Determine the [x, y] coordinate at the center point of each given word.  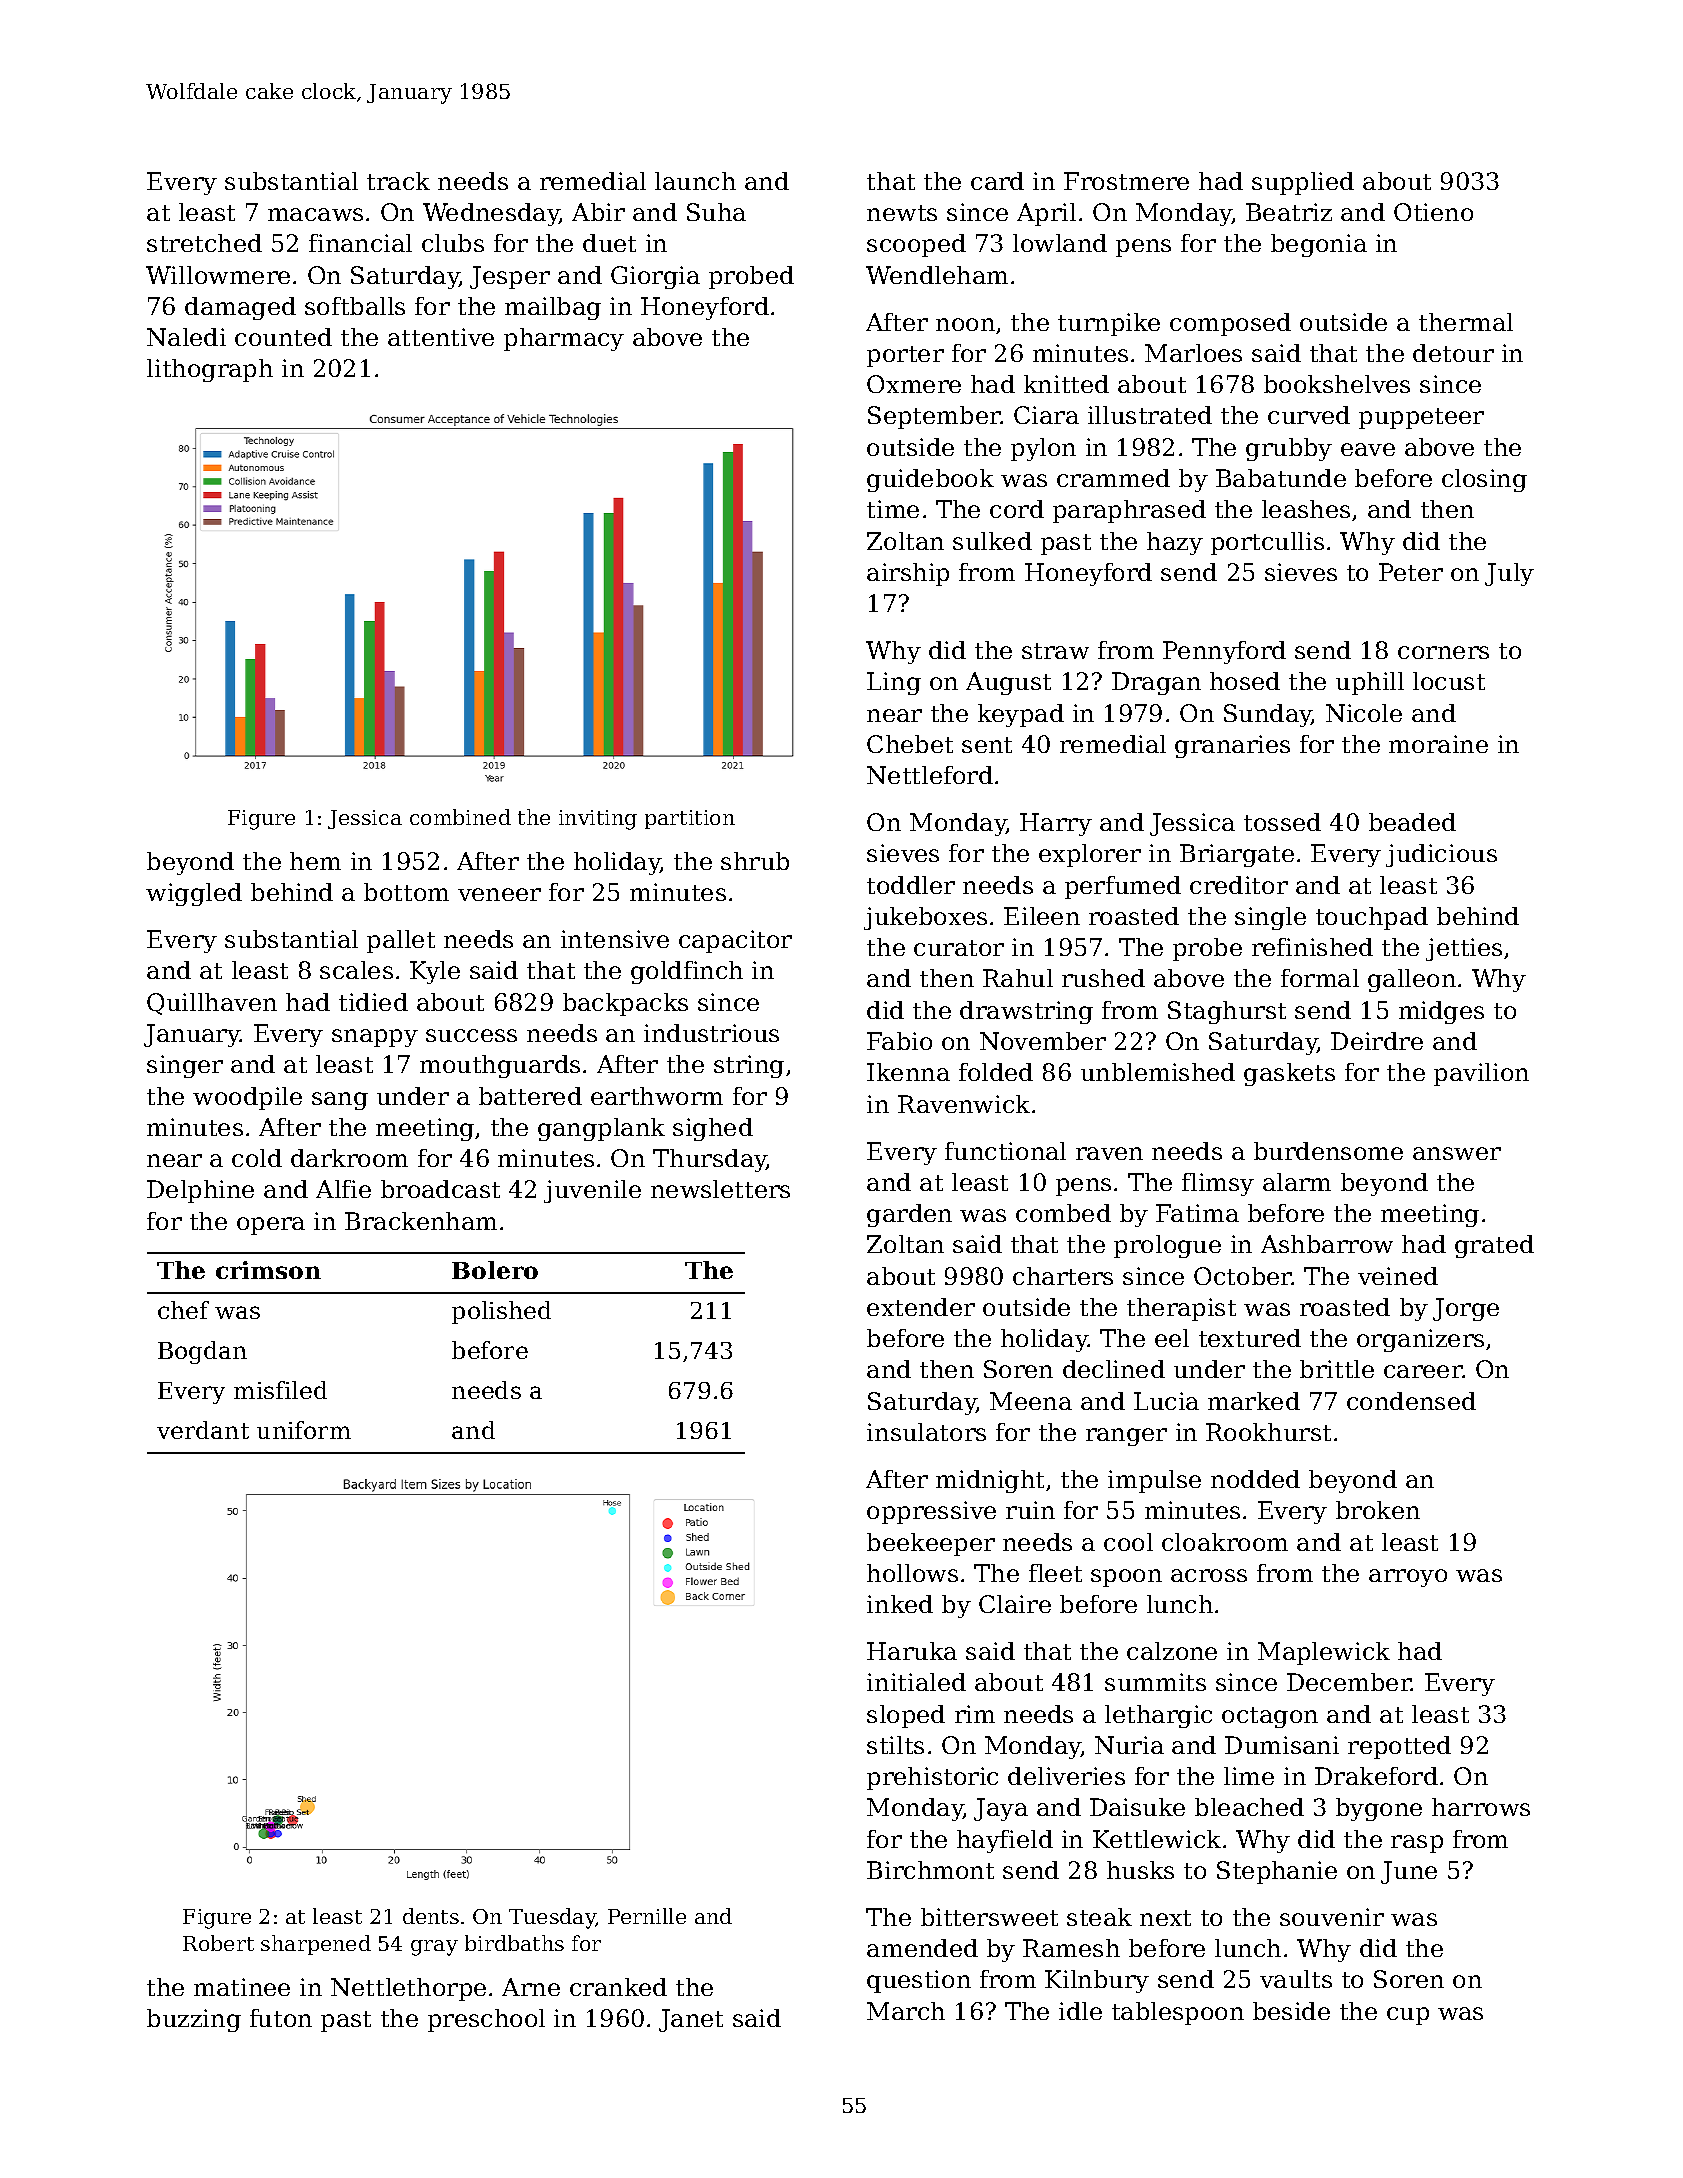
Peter [1411, 572]
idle [1080, 2011]
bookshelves [1337, 384]
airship [908, 574]
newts [902, 213]
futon [281, 2018]
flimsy [1218, 1184]
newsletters [720, 1189]
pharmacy [564, 339]
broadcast [440, 1189]
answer [1457, 1153]
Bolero [495, 1270]
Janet [691, 2020]
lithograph [210, 370]
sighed [713, 1129]
